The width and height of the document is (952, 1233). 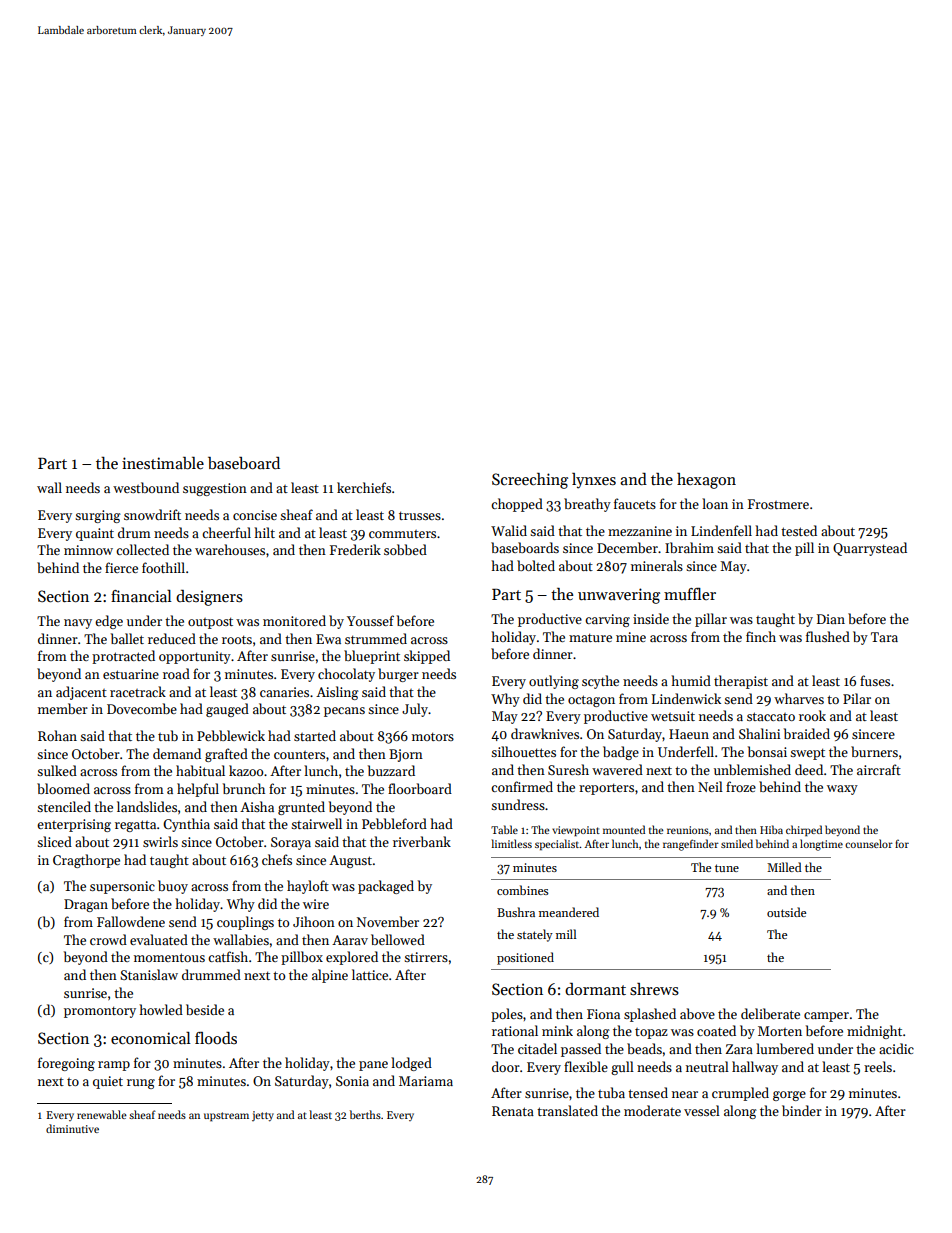 What do you see at coordinates (405, 549) in the document?
I see `sobbed` at bounding box center [405, 549].
